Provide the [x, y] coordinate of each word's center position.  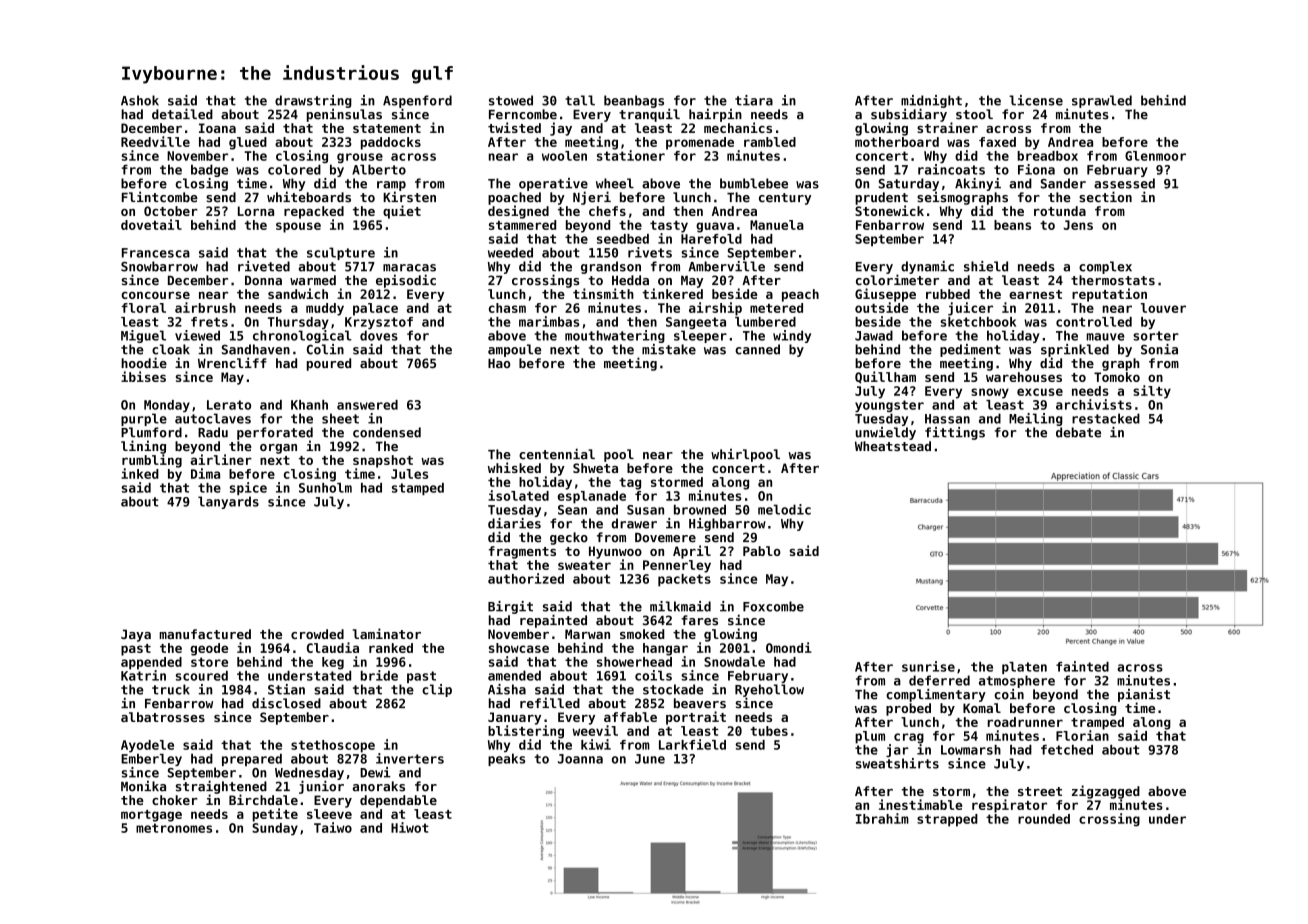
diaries [514, 523]
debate [1078, 432]
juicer [970, 309]
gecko [569, 538]
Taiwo [333, 827]
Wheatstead [893, 446]
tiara [754, 100]
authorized [526, 578]
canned [757, 349]
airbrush [205, 307]
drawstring [313, 101]
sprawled [1102, 101]
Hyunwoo [615, 552]
